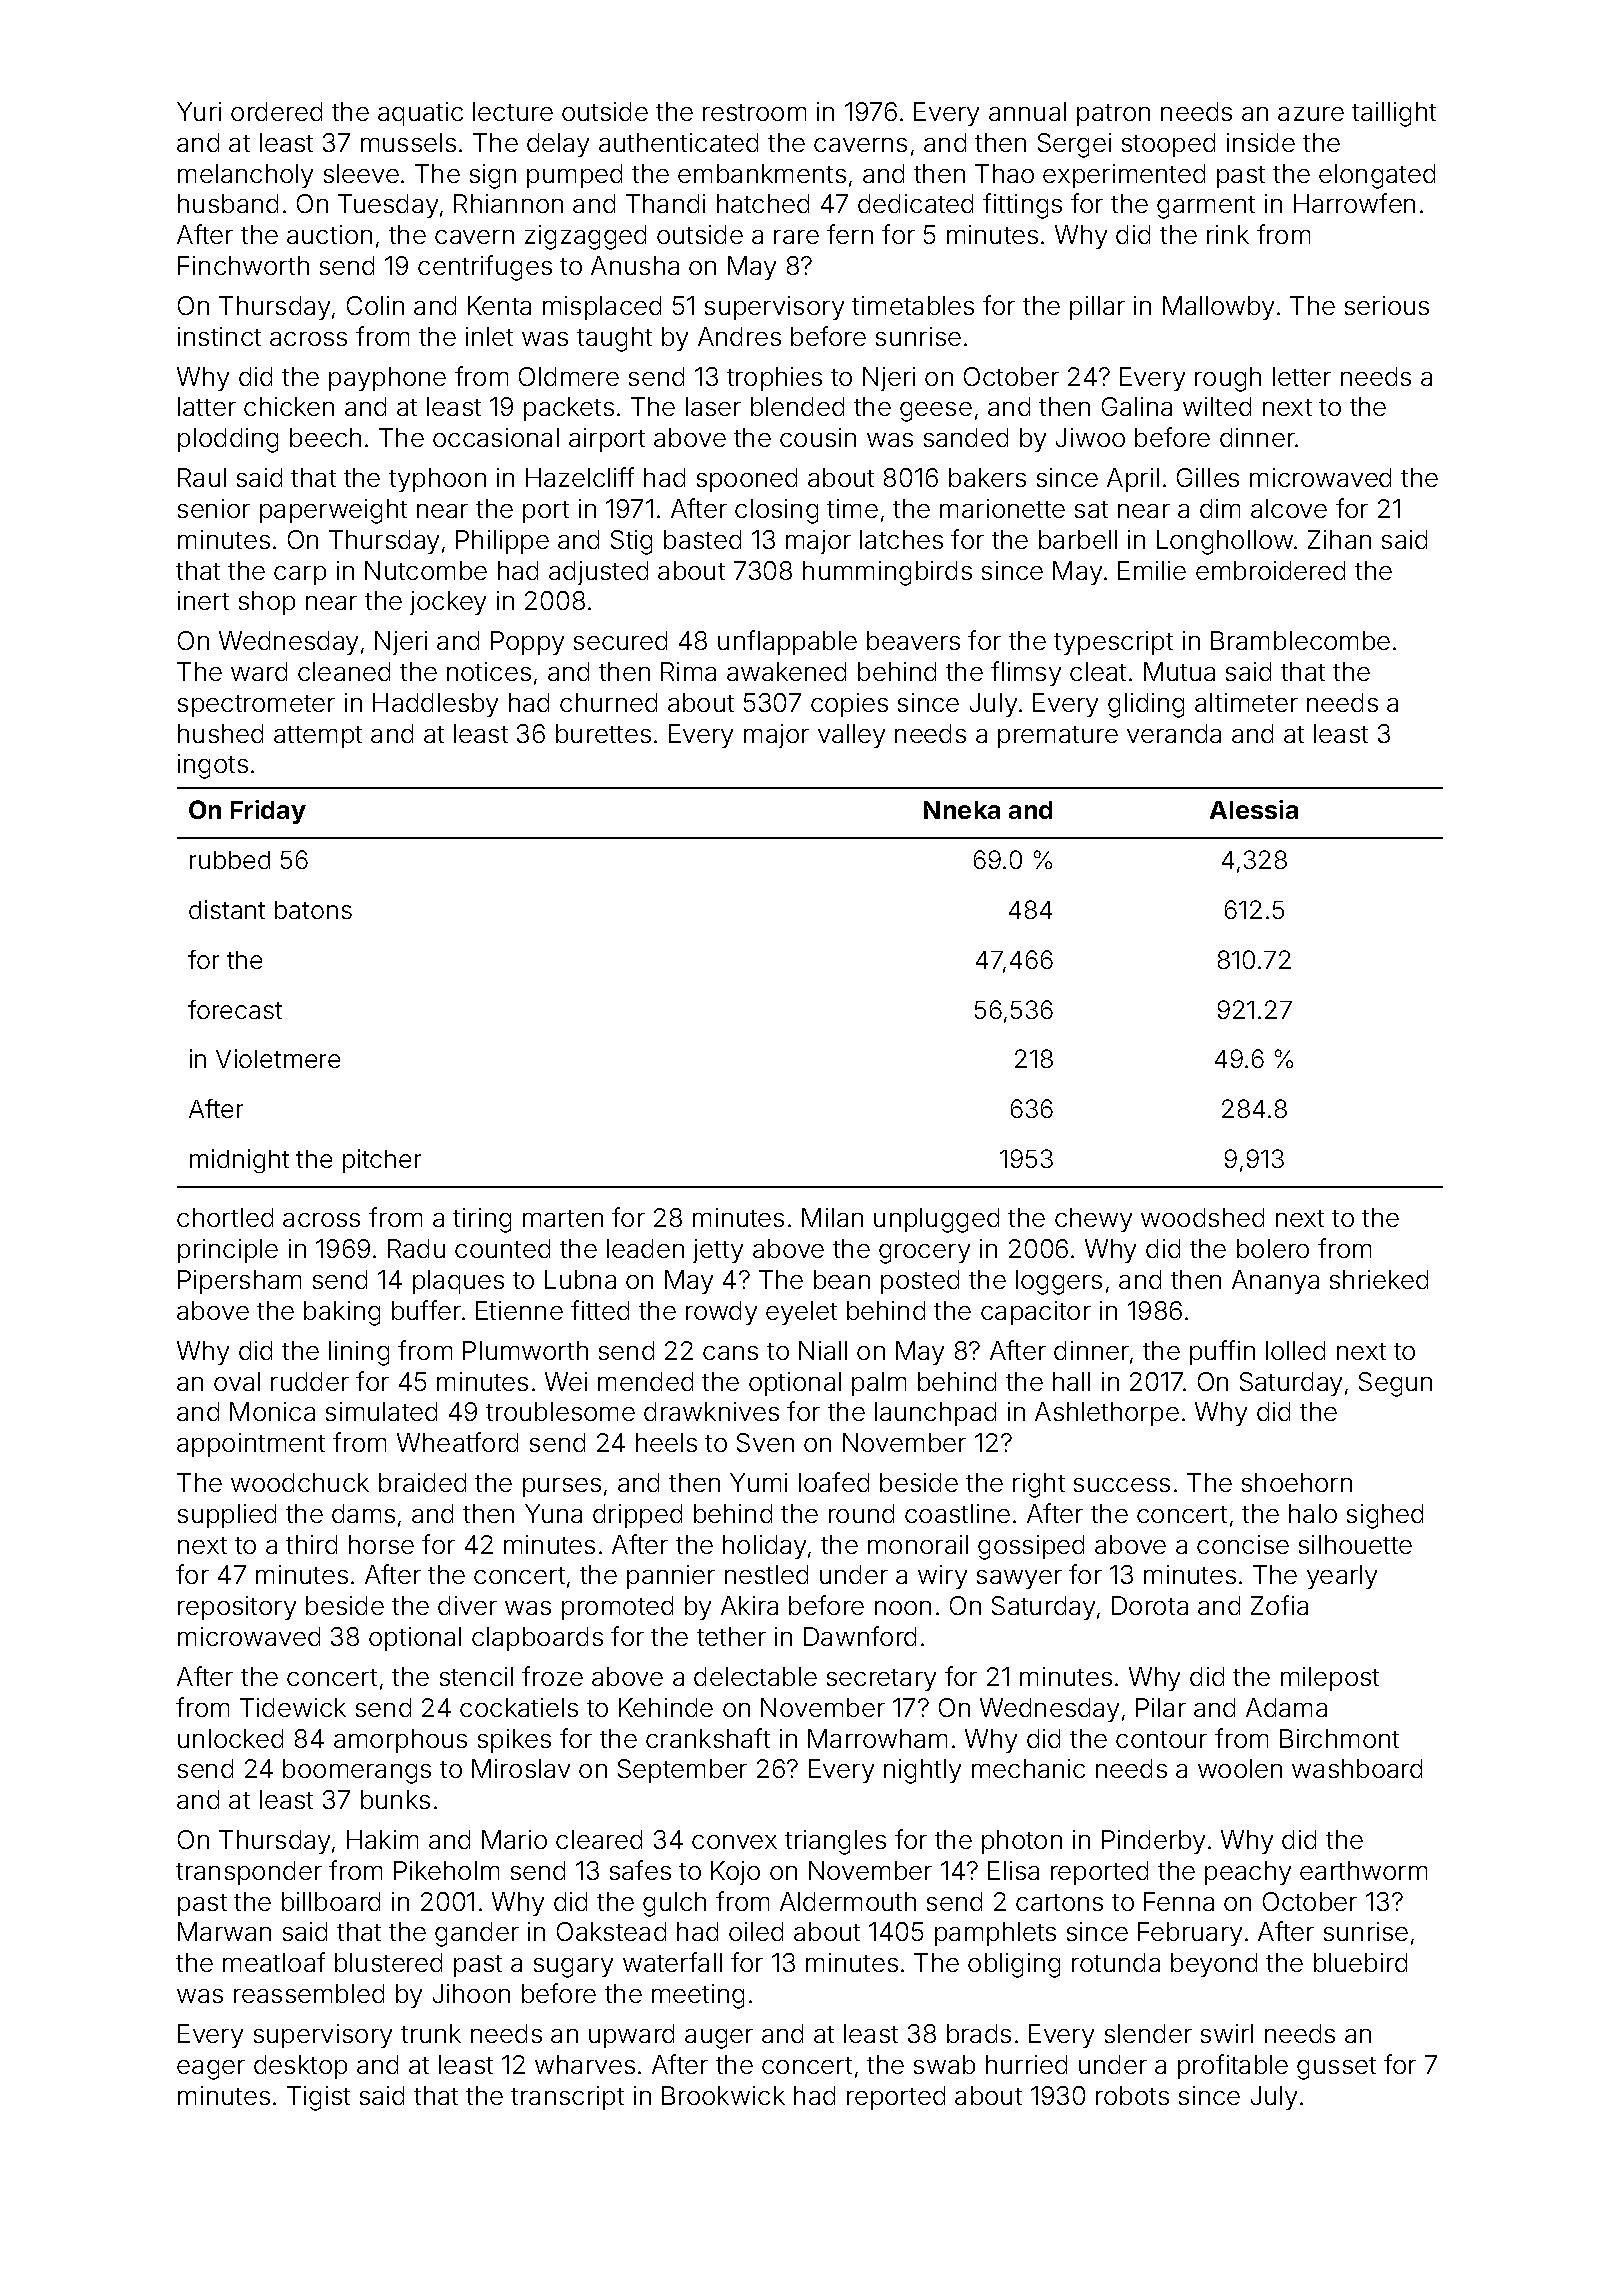 The height and width of the page is (2292, 1620). I want to click on hall, so click(1071, 1381).
